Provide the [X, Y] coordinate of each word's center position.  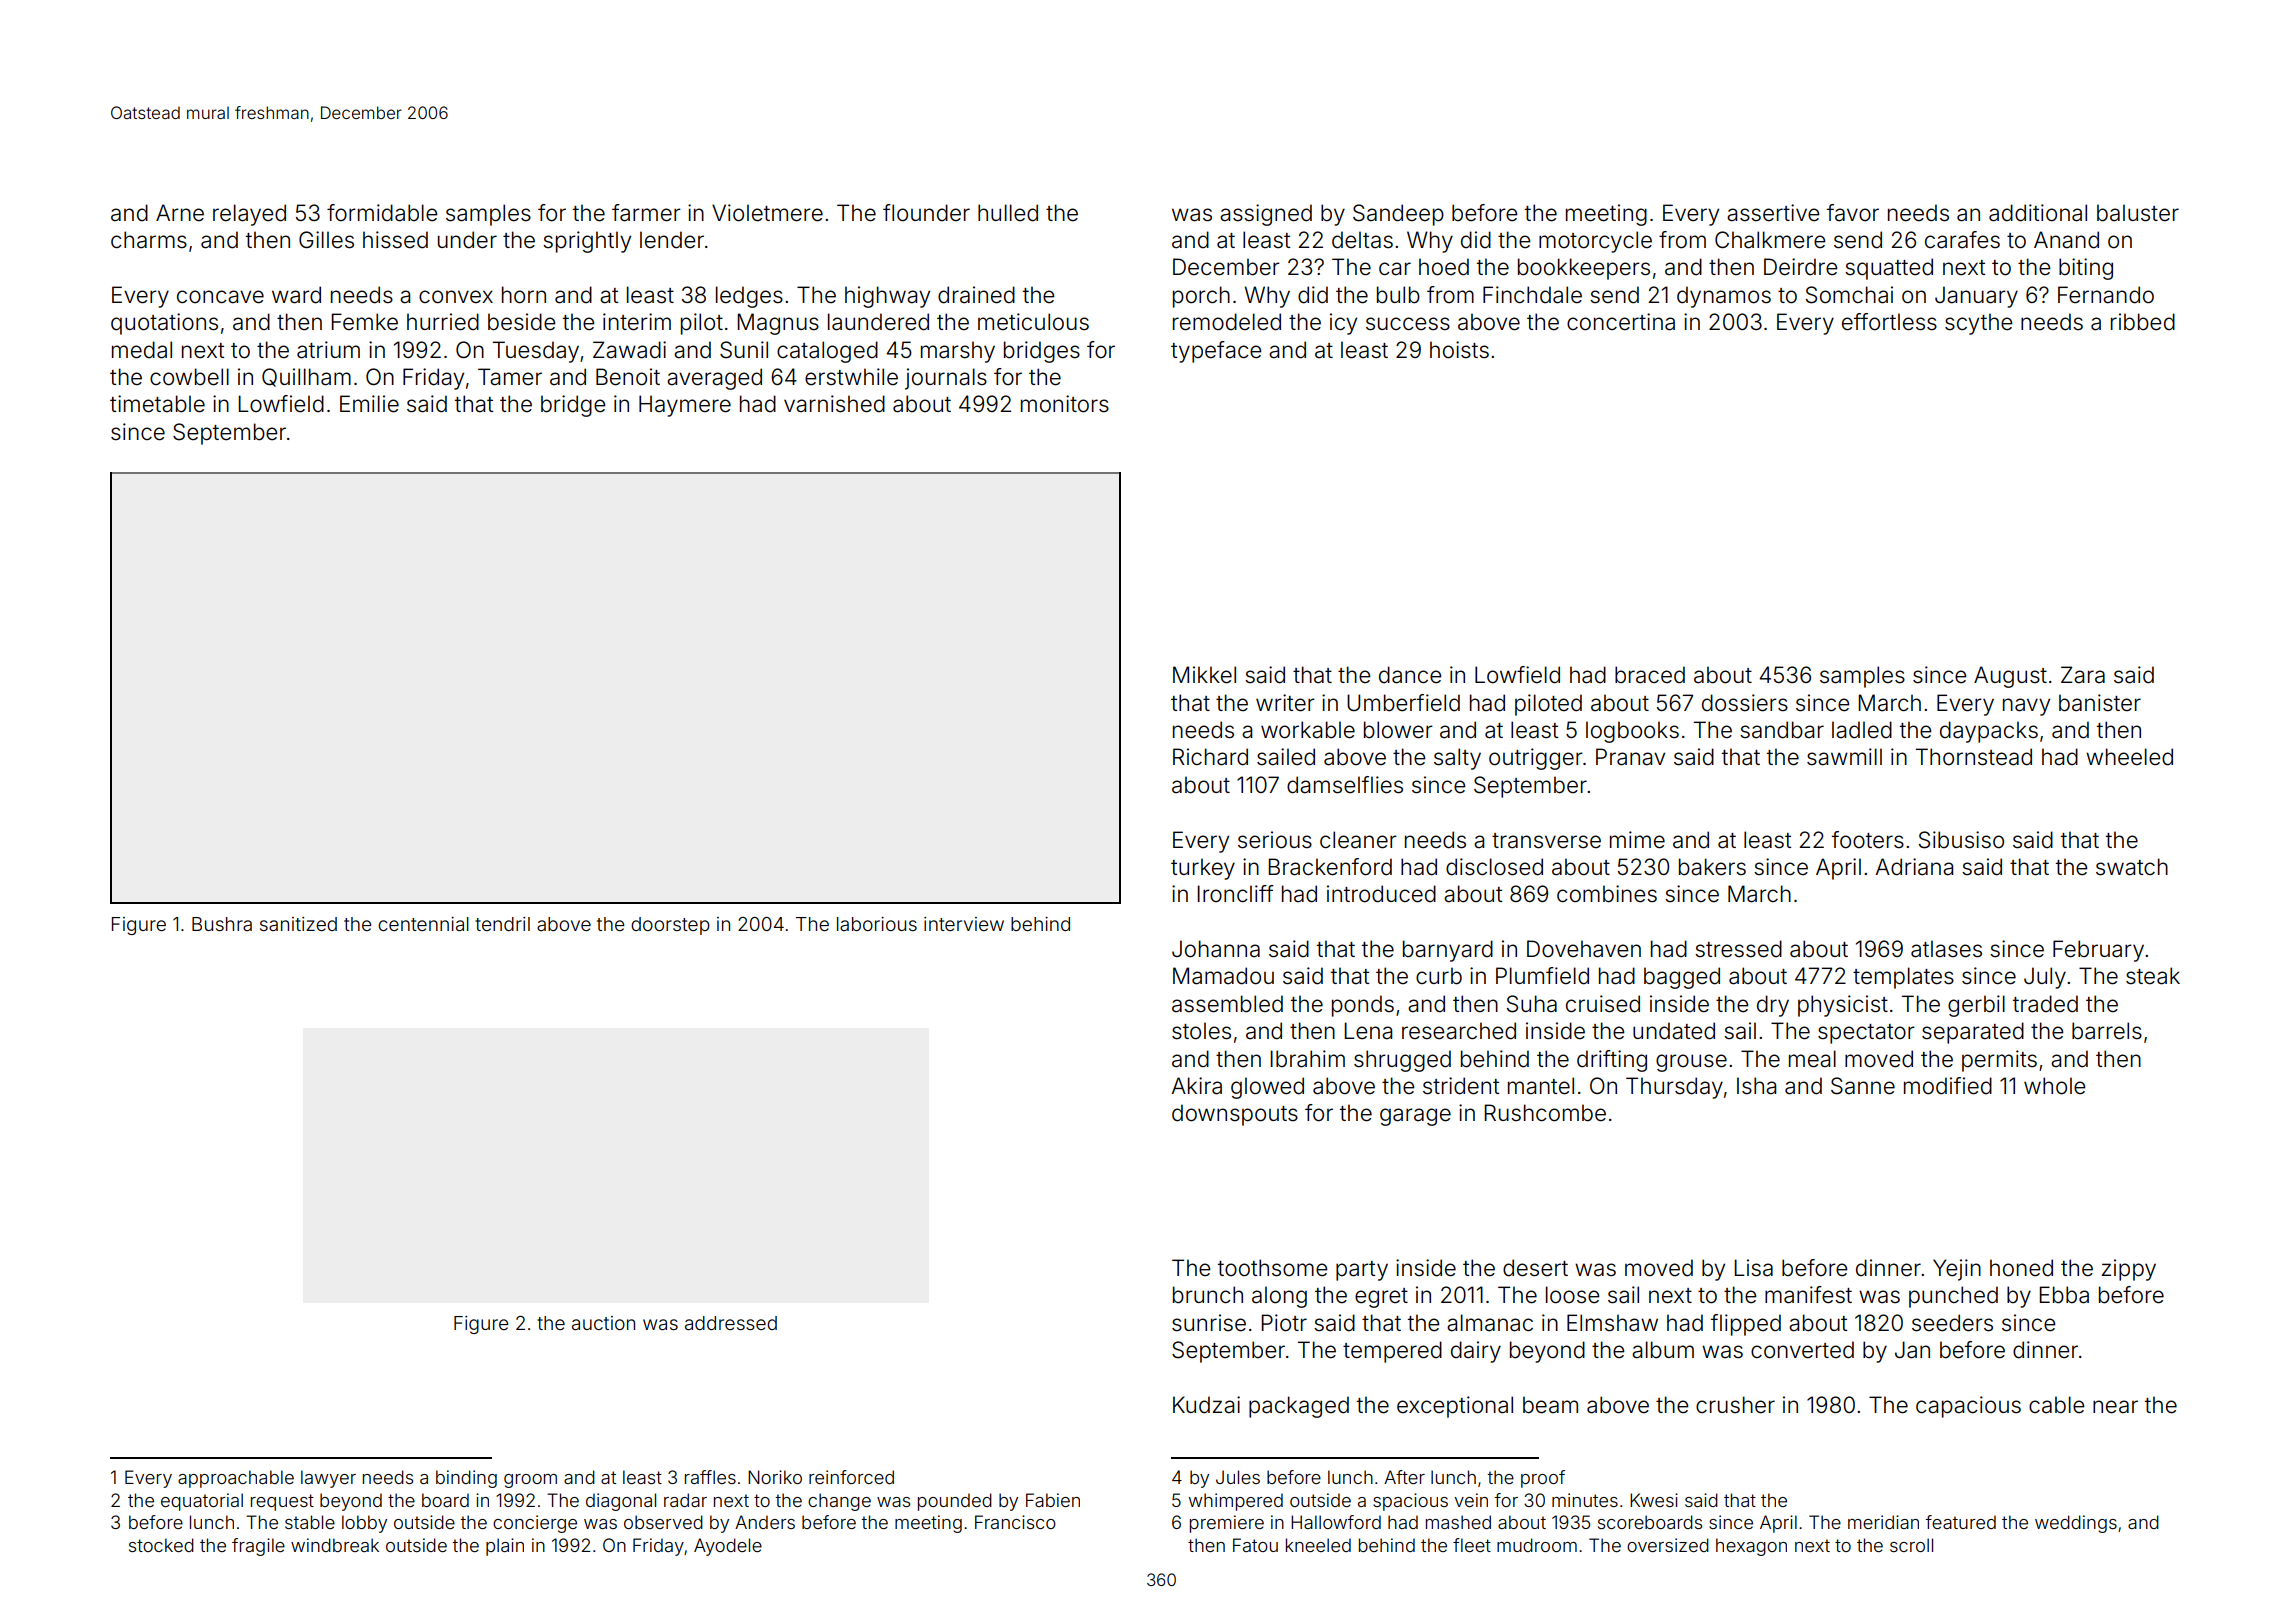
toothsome [1272, 1268]
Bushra [222, 924]
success [1408, 324]
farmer [646, 213]
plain [505, 1547]
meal [1812, 1059]
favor [1853, 213]
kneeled [1318, 1545]
